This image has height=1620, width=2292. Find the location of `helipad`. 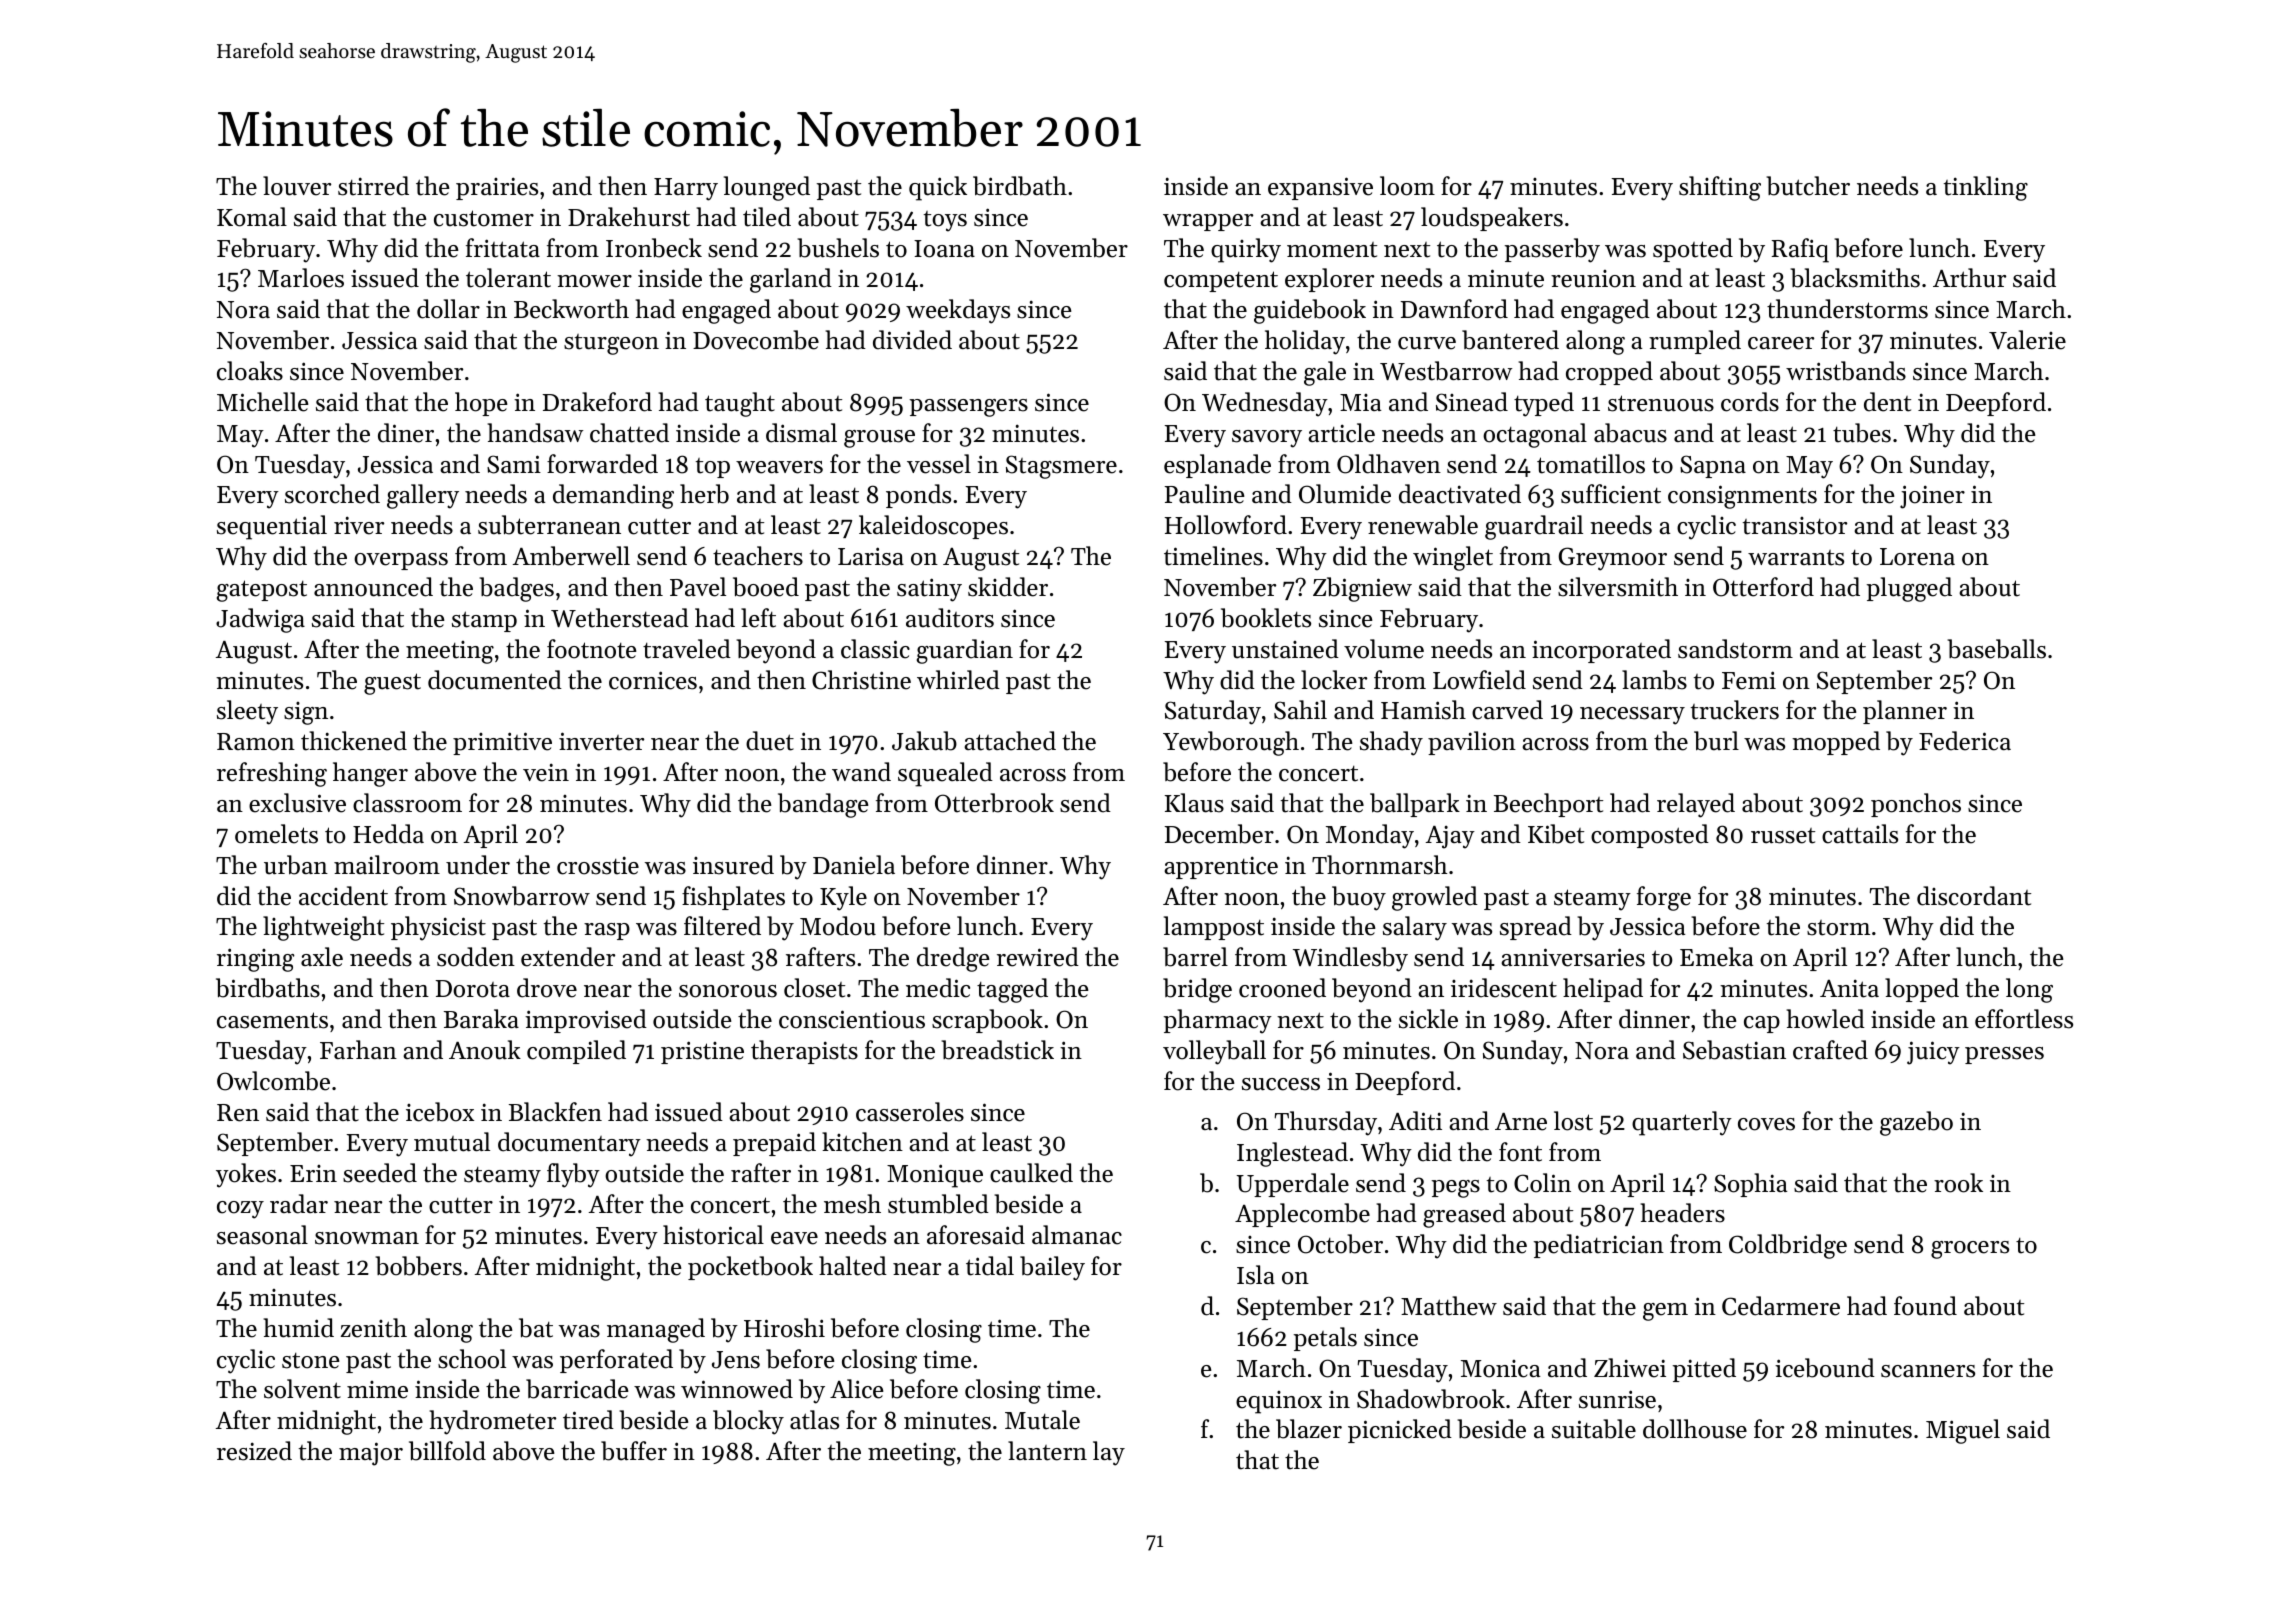

helipad is located at coordinates (1603, 990).
